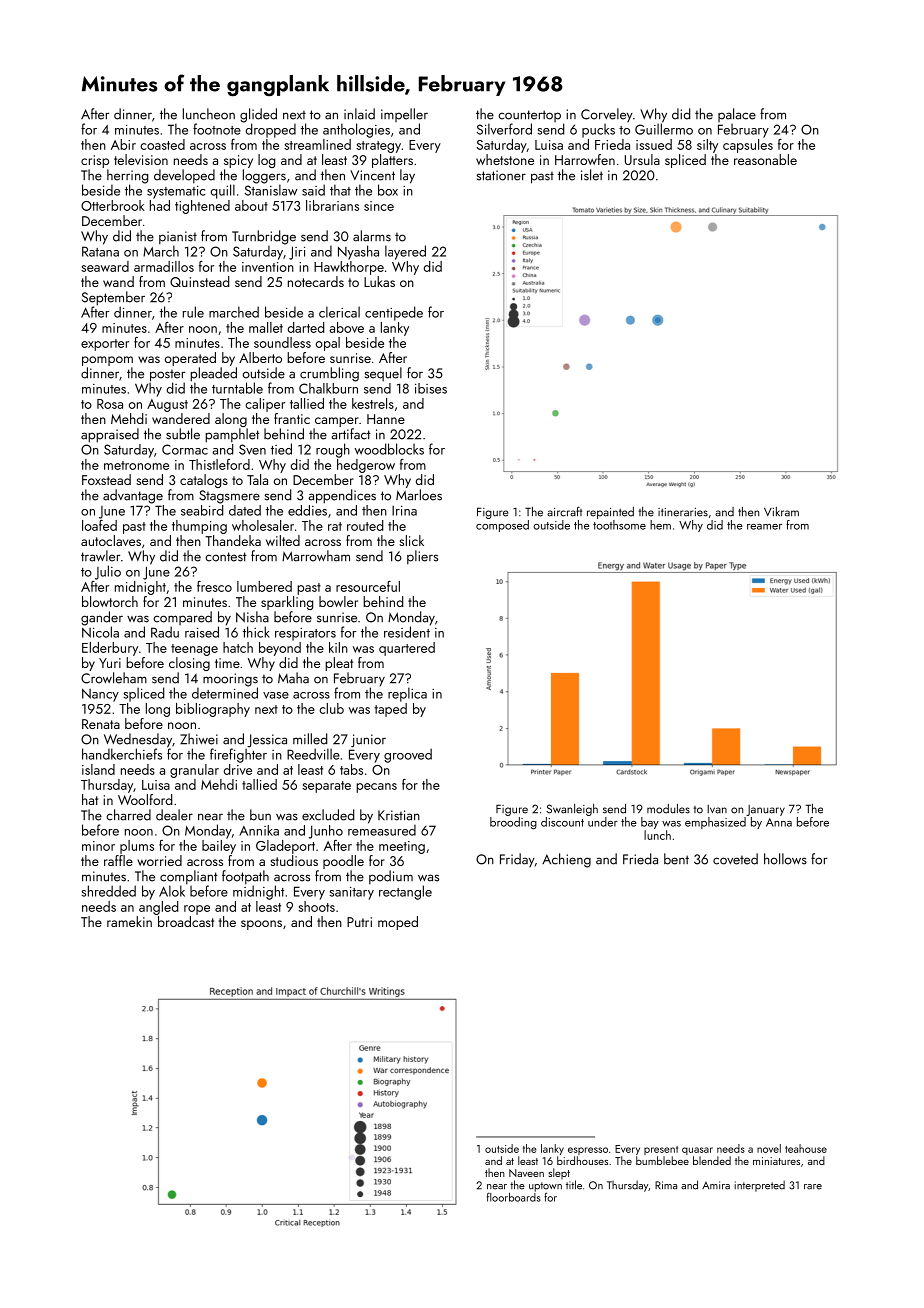 This page has height=1308, width=924. What do you see at coordinates (737, 115) in the page?
I see `palace` at bounding box center [737, 115].
